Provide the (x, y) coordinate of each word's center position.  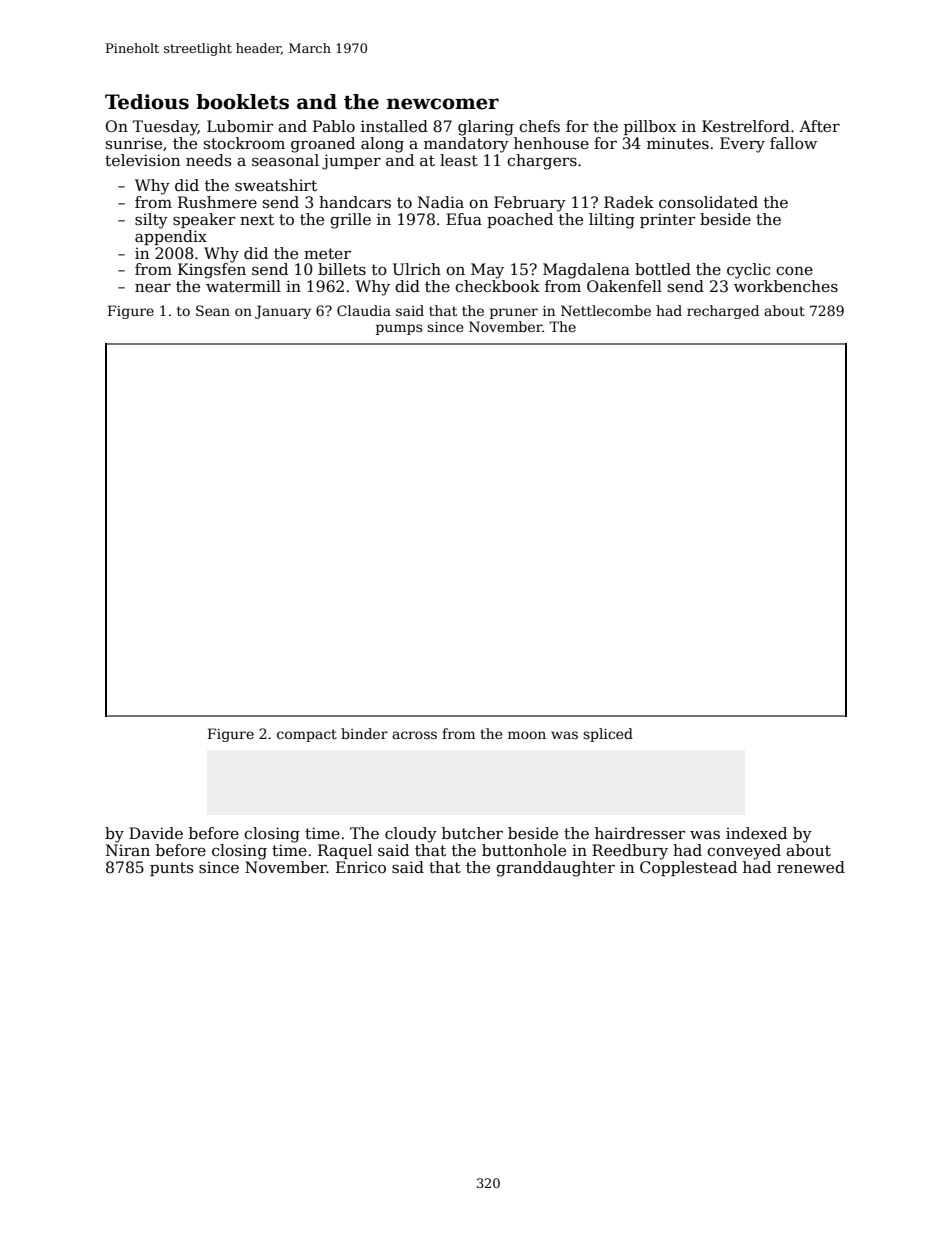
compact (307, 735)
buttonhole (524, 850)
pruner (514, 313)
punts (172, 869)
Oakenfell (624, 286)
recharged (723, 312)
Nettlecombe (606, 310)
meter (327, 254)
